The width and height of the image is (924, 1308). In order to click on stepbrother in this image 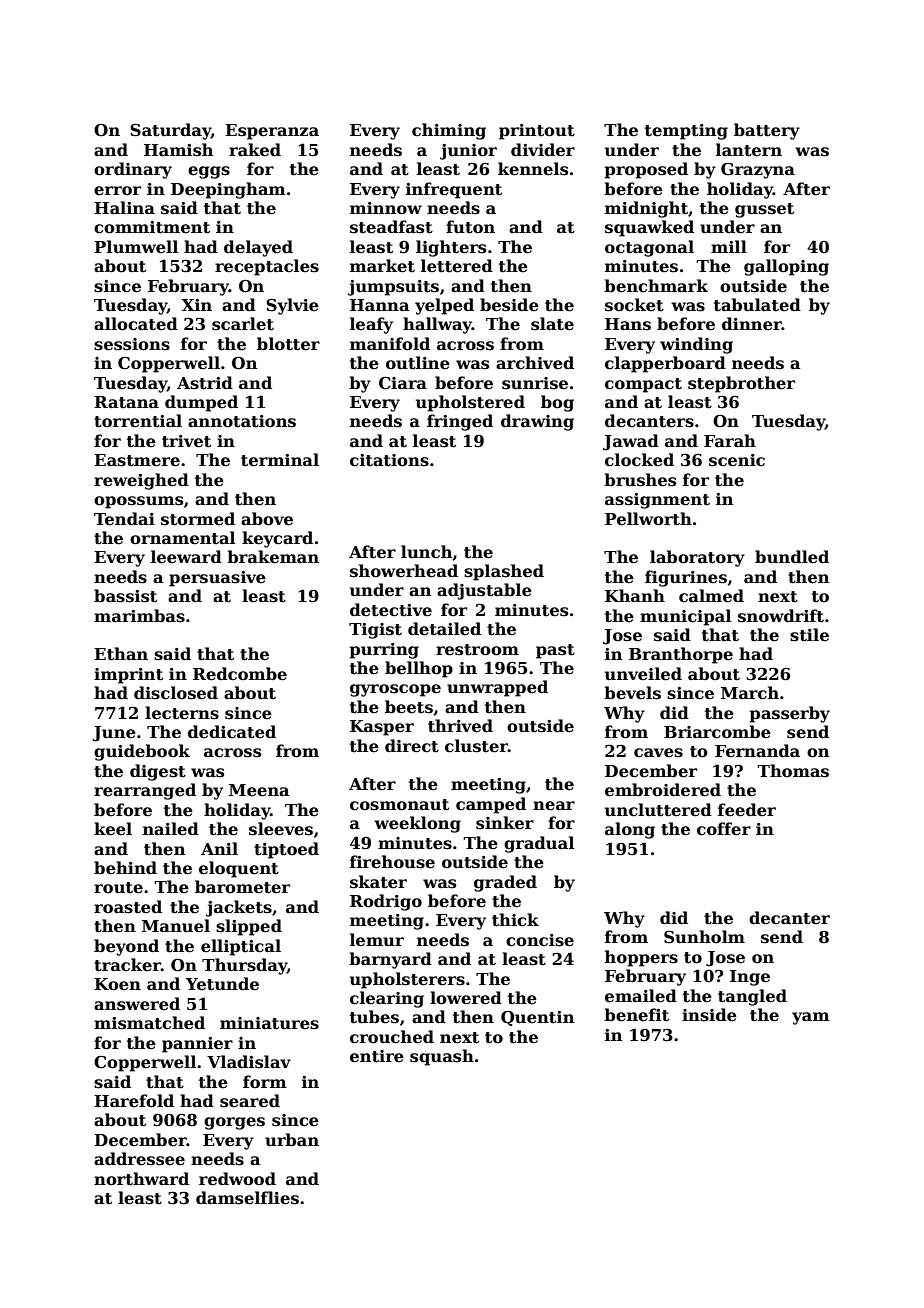, I will do `click(741, 384)`.
